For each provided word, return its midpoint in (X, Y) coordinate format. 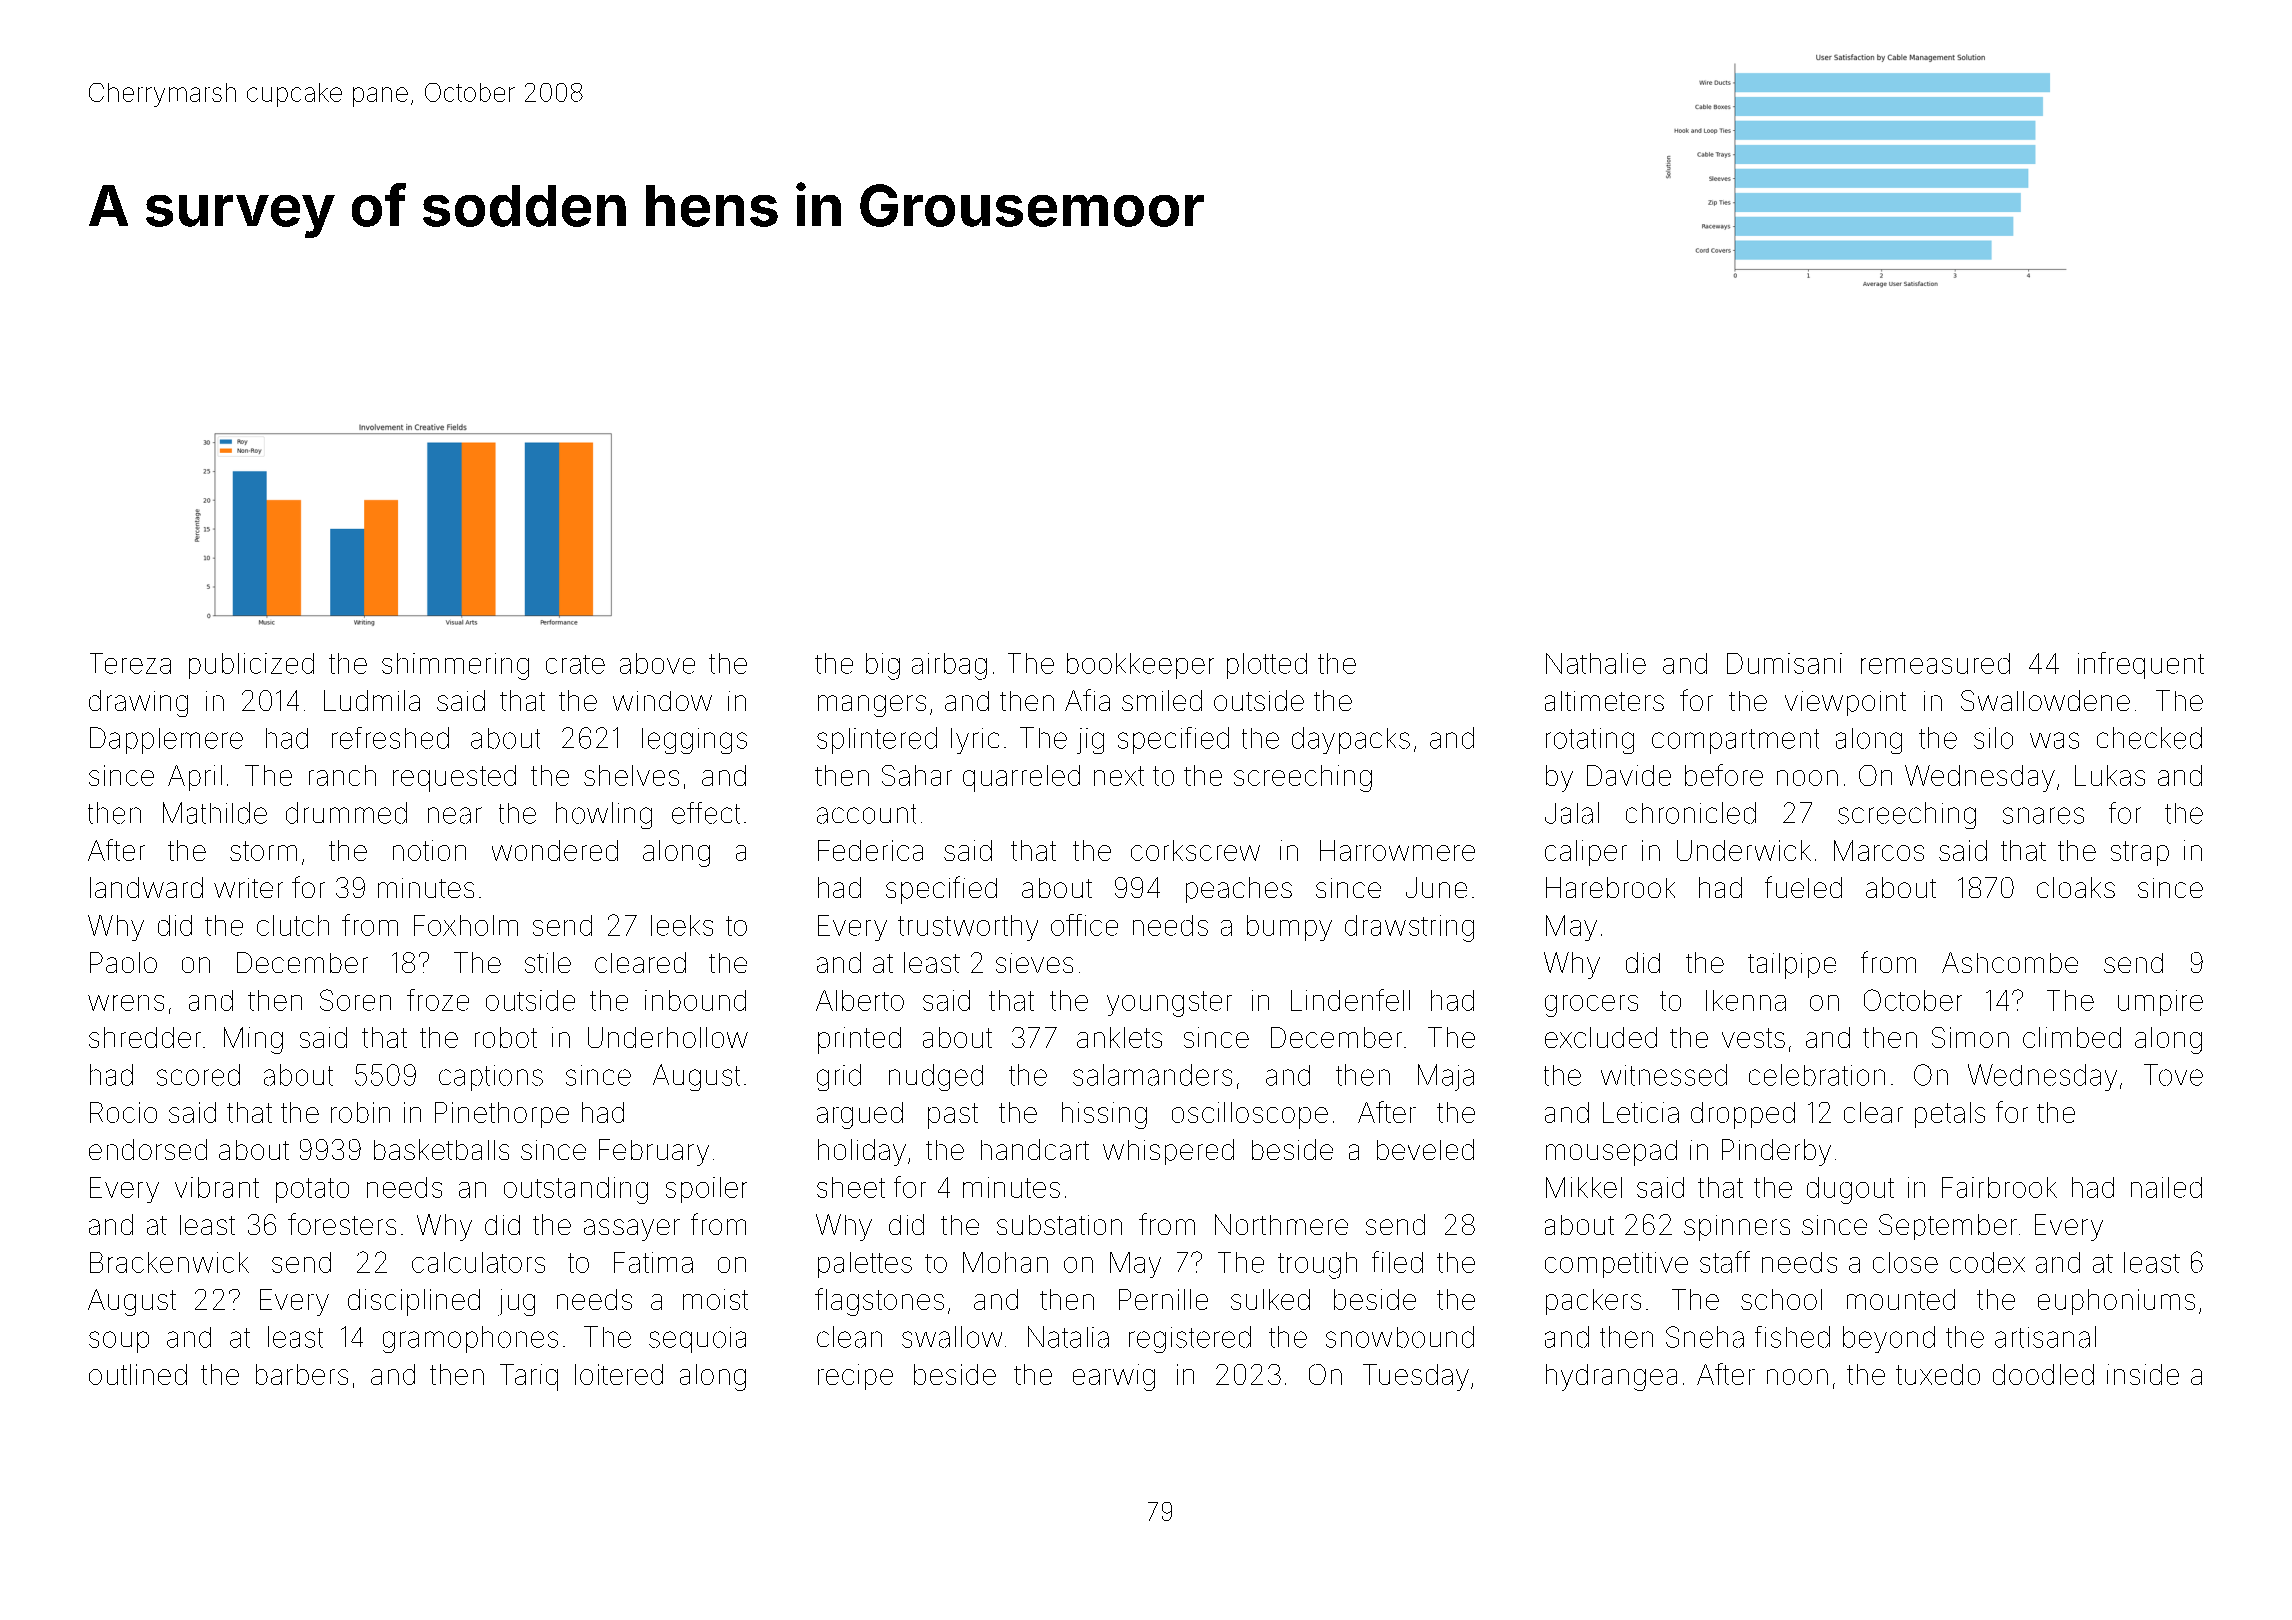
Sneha (1705, 1337)
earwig (1114, 1377)
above (657, 663)
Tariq (529, 1377)
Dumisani (1784, 663)
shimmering (455, 666)
